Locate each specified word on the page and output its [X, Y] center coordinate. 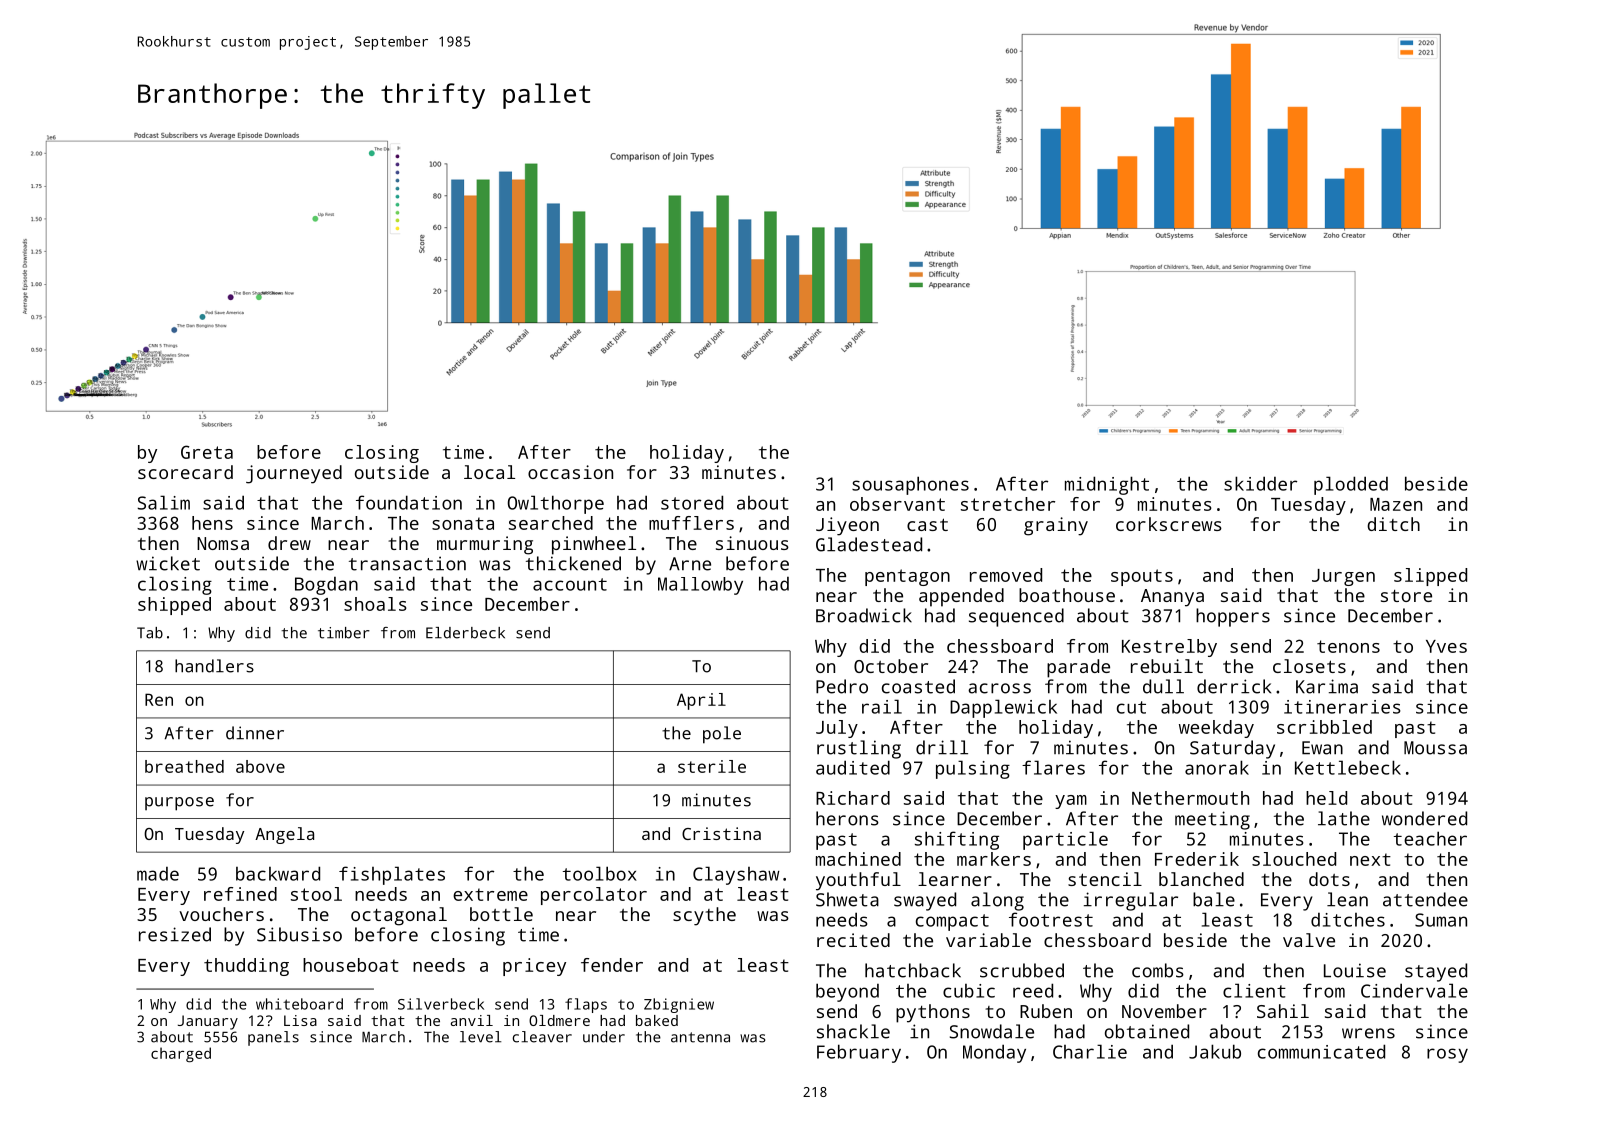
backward [278, 873]
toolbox [600, 873]
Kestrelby [1169, 648]
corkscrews [1169, 524]
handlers [214, 666]
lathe [1344, 818]
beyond [847, 992]
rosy [1447, 1055]
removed [1006, 575]
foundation [409, 502]
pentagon [907, 577]
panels [273, 1038]
